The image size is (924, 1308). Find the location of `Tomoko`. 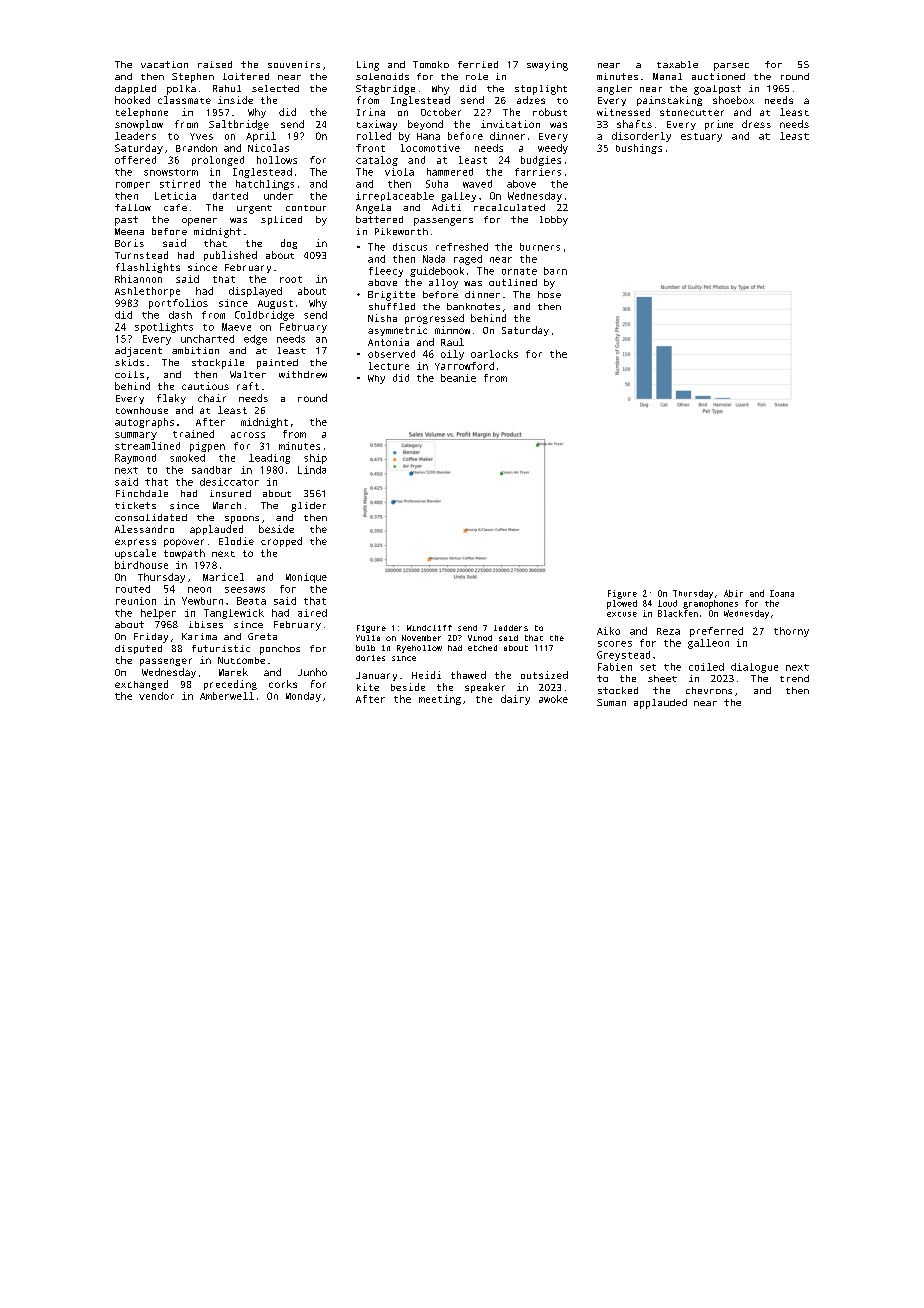

Tomoko is located at coordinates (431, 64).
